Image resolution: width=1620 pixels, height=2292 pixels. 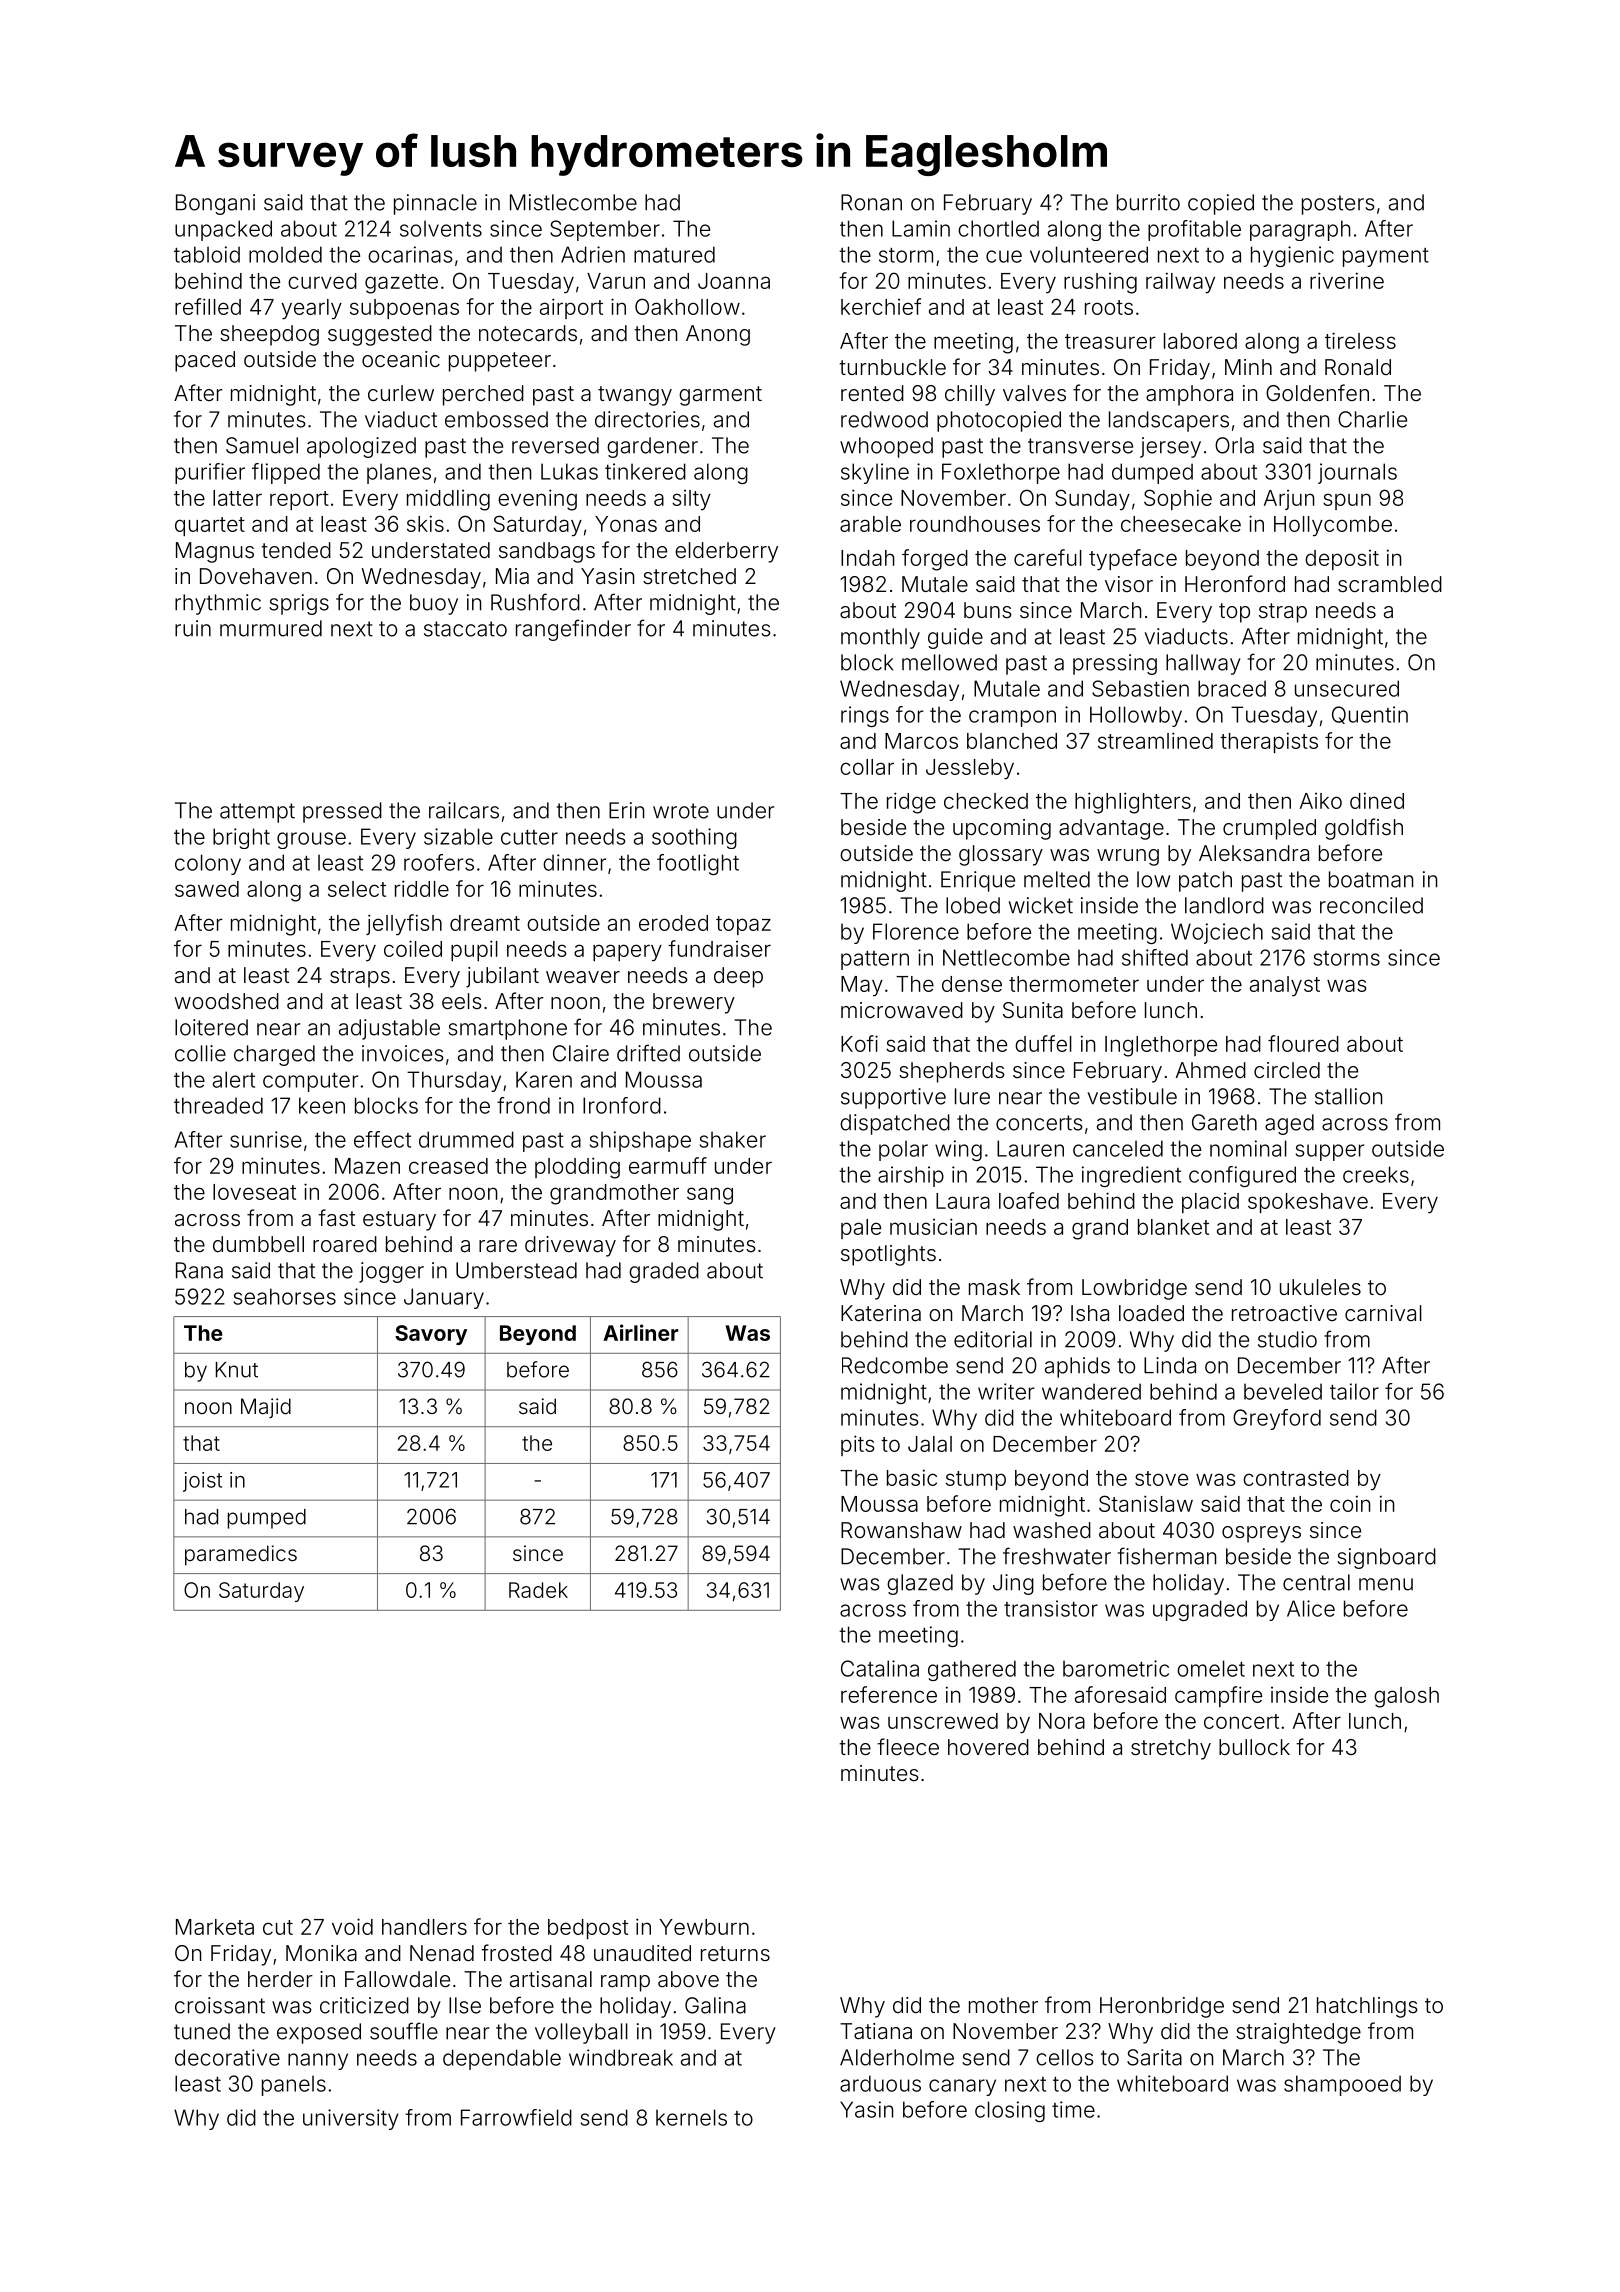 What do you see at coordinates (413, 948) in the document?
I see `coiled` at bounding box center [413, 948].
